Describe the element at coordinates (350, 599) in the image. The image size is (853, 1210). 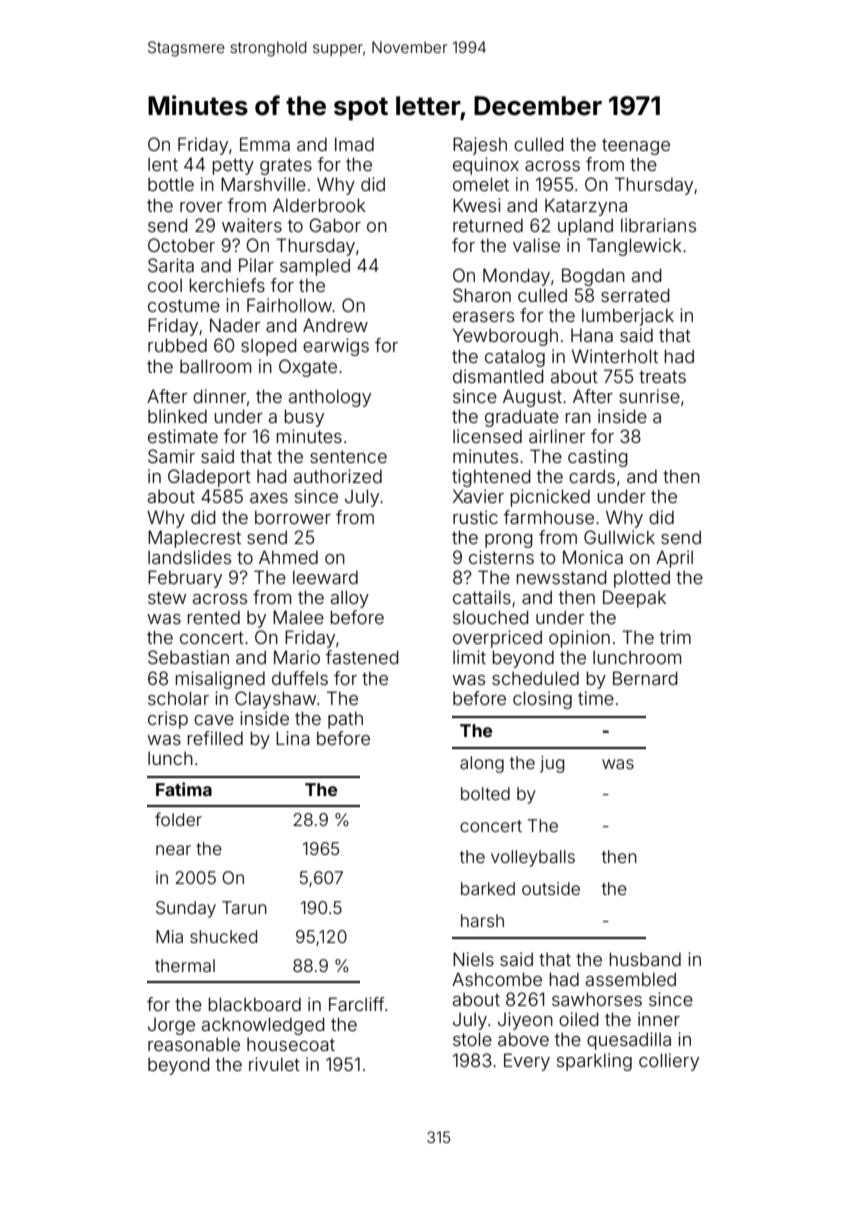
I see `alloy` at that location.
